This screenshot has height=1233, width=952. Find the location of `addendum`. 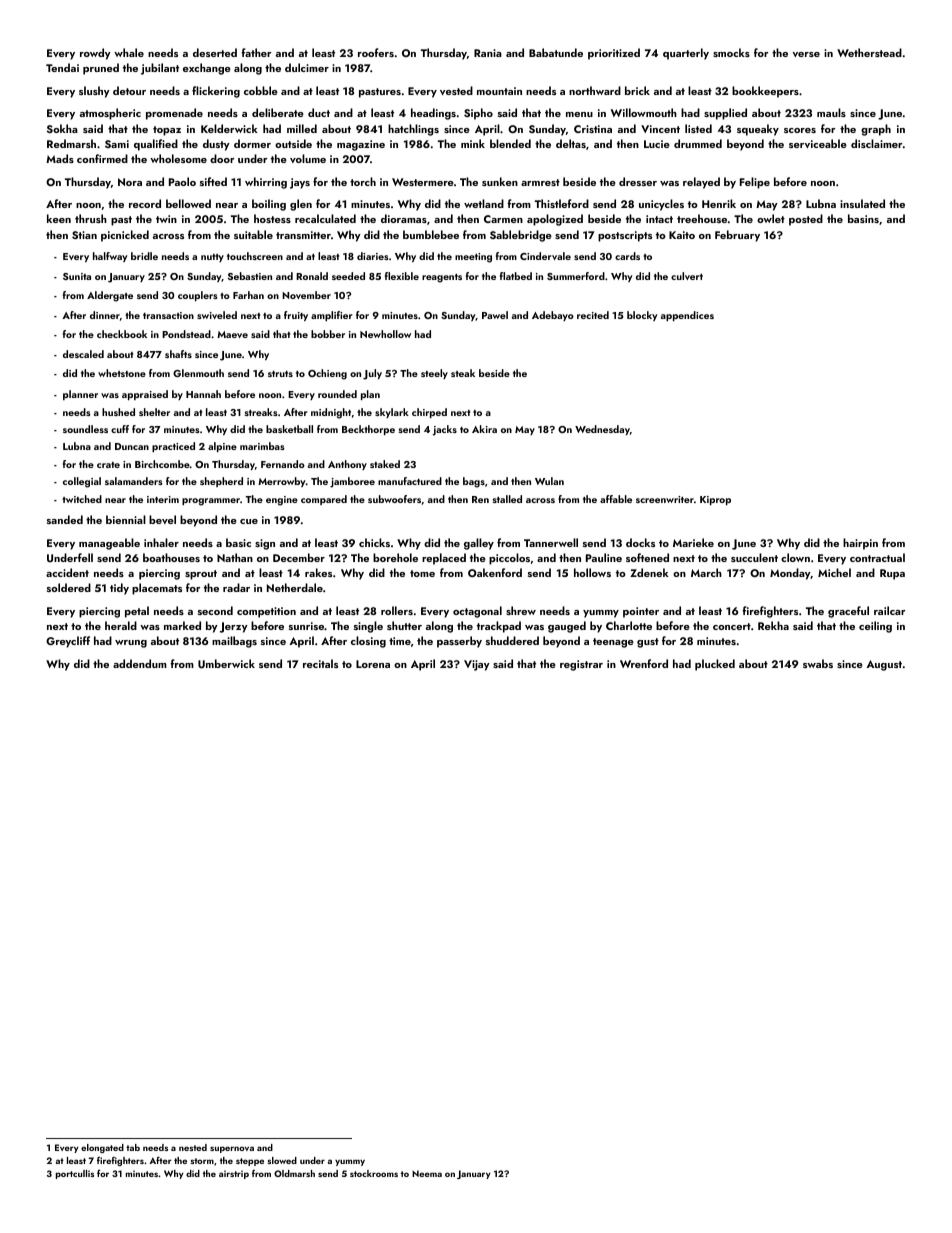

addendum is located at coordinates (140, 663).
